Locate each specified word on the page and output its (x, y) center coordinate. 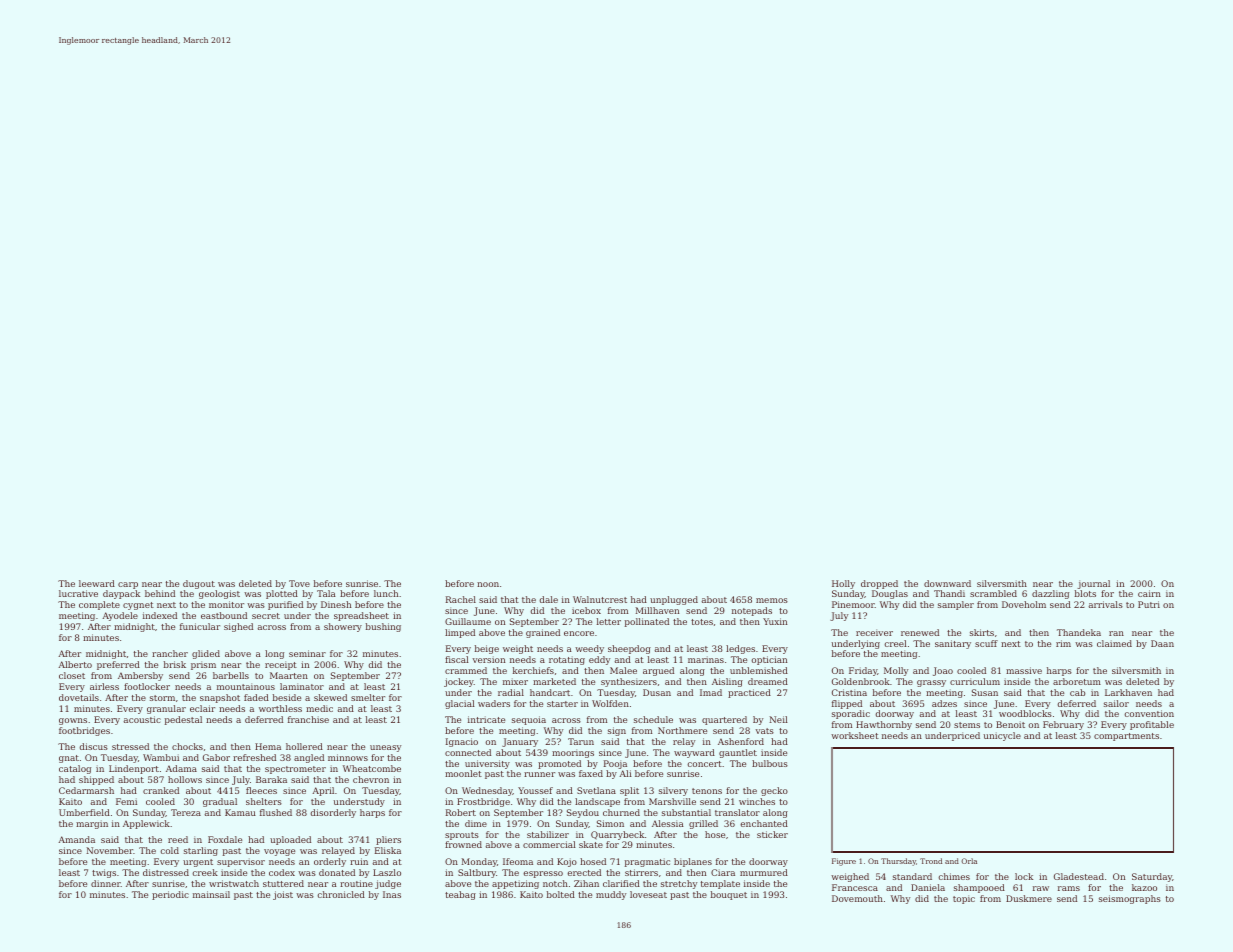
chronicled (341, 894)
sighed (238, 627)
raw (1041, 888)
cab (1077, 692)
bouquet (729, 895)
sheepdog (629, 649)
